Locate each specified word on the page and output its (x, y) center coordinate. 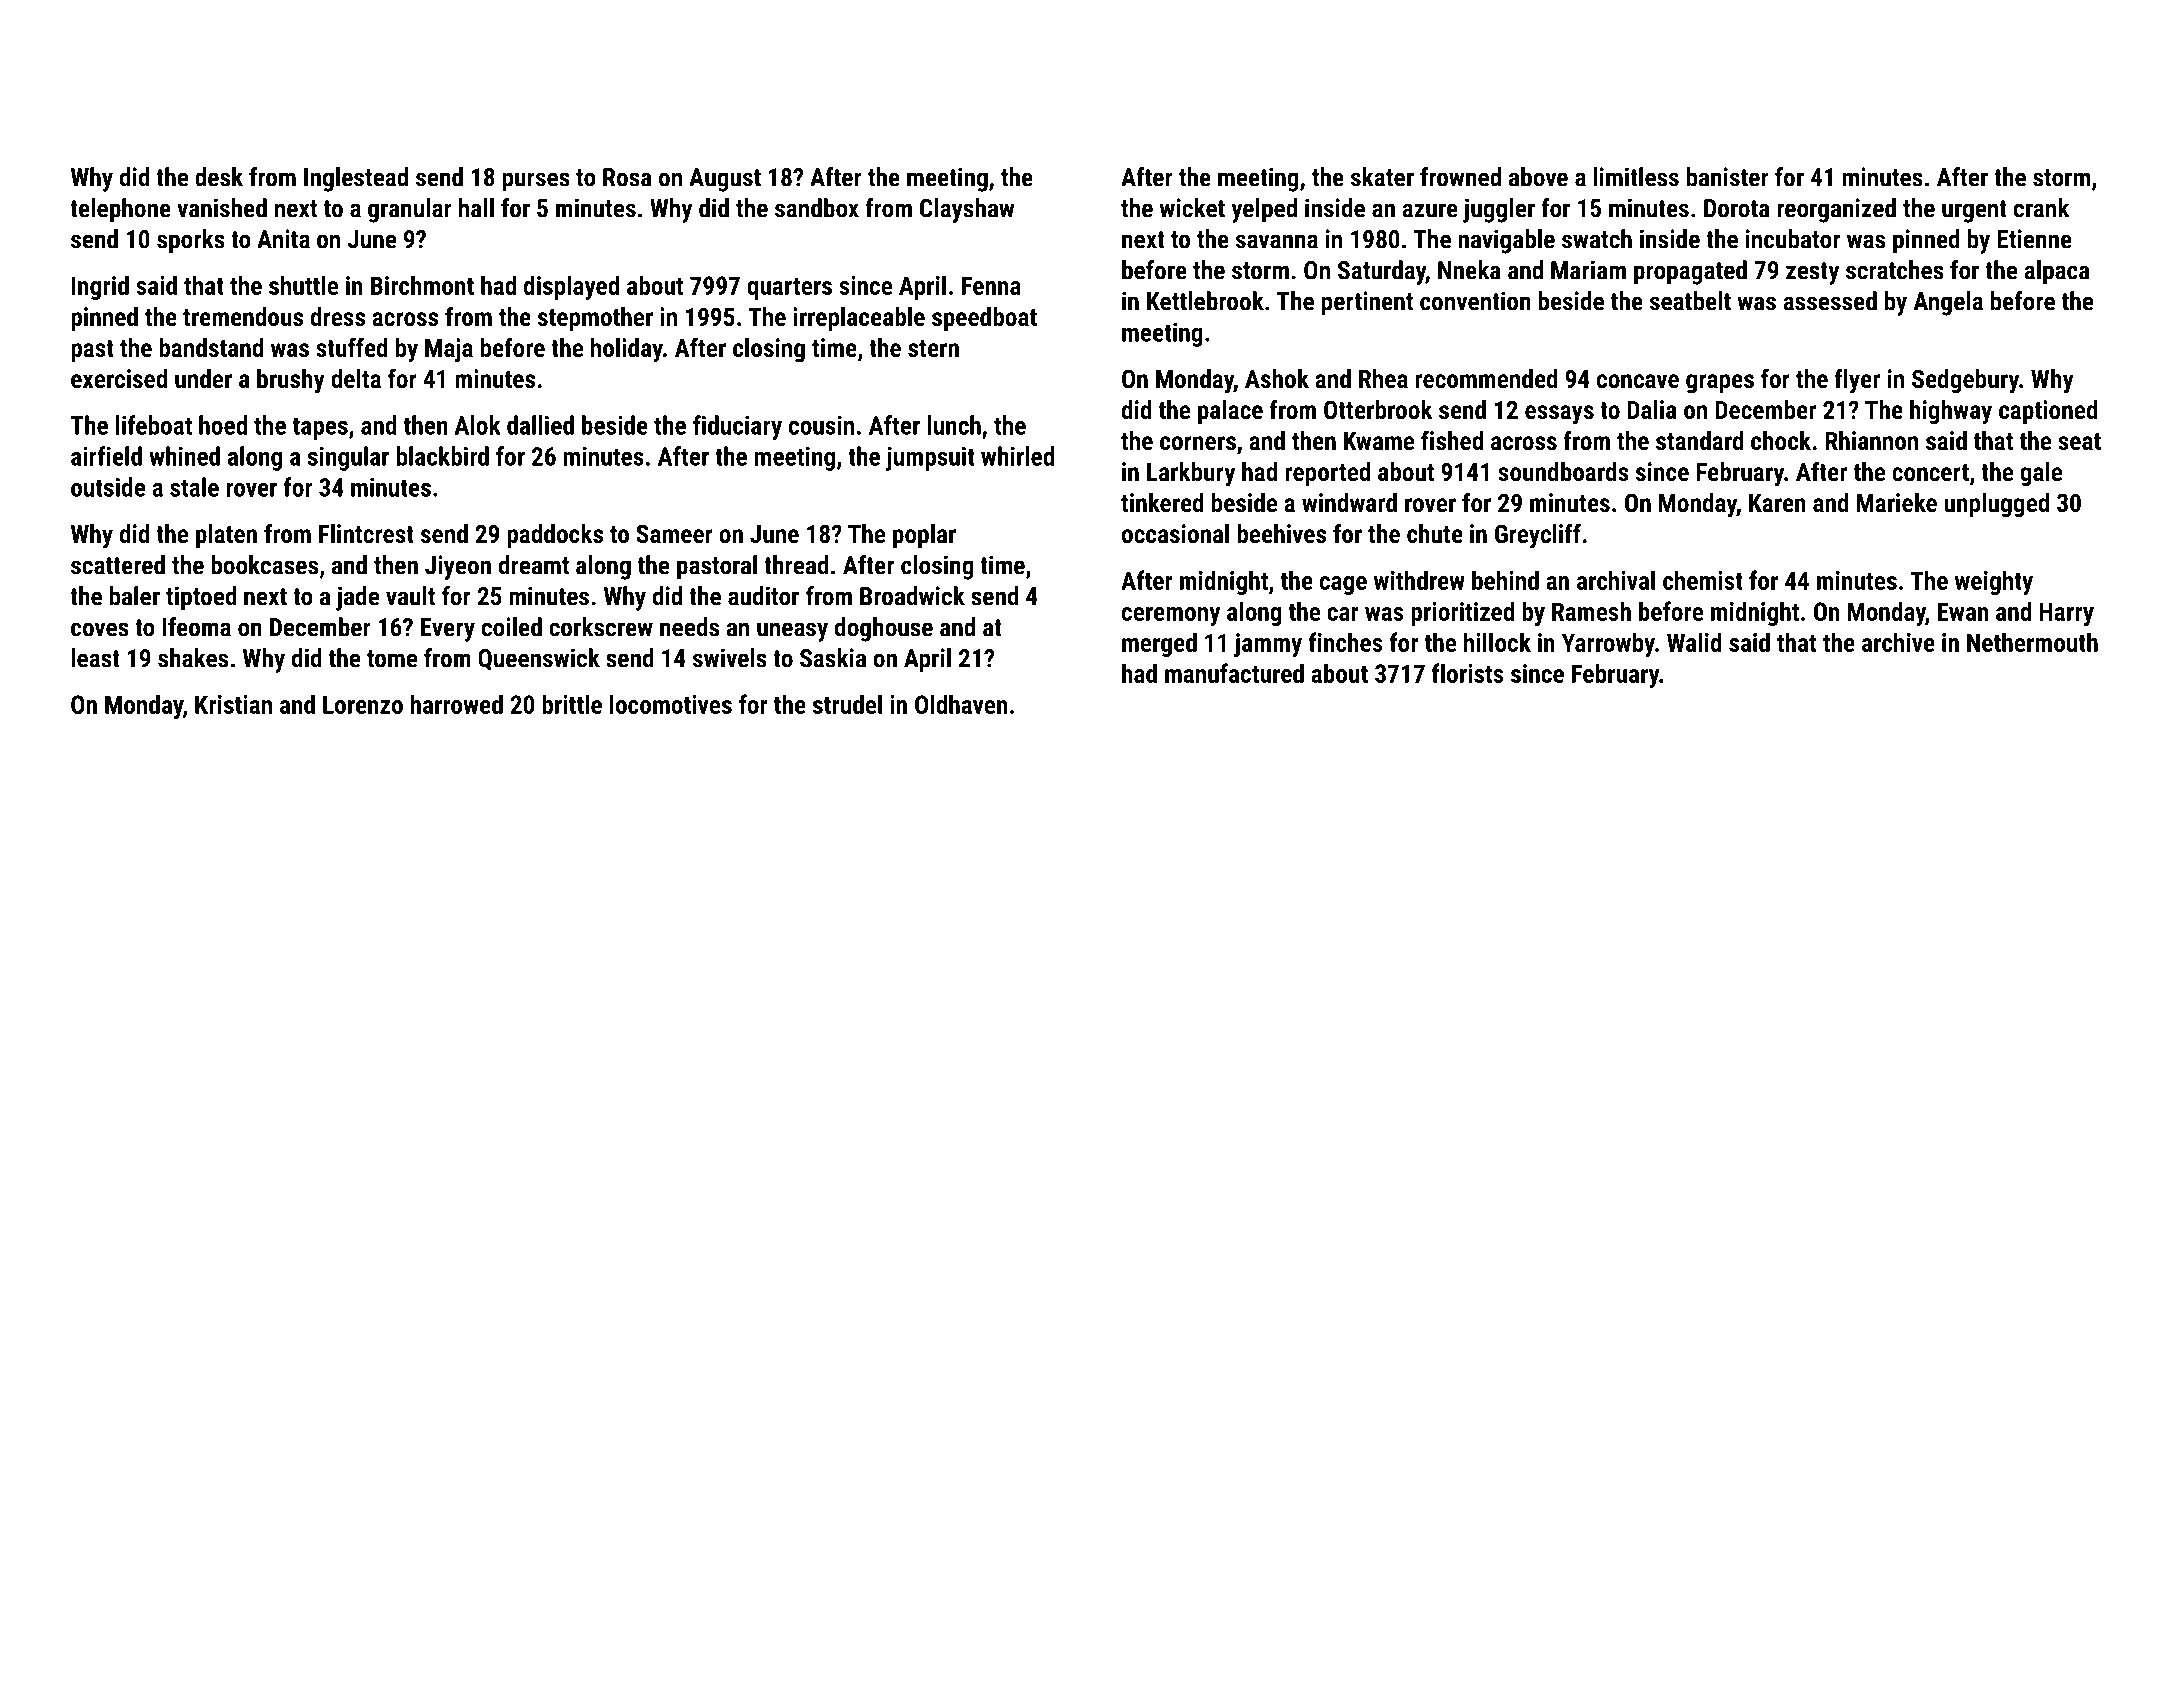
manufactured (1234, 673)
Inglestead (356, 179)
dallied (540, 425)
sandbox (817, 208)
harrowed (456, 704)
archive (1898, 642)
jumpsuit (930, 458)
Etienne (2034, 239)
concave (1638, 381)
